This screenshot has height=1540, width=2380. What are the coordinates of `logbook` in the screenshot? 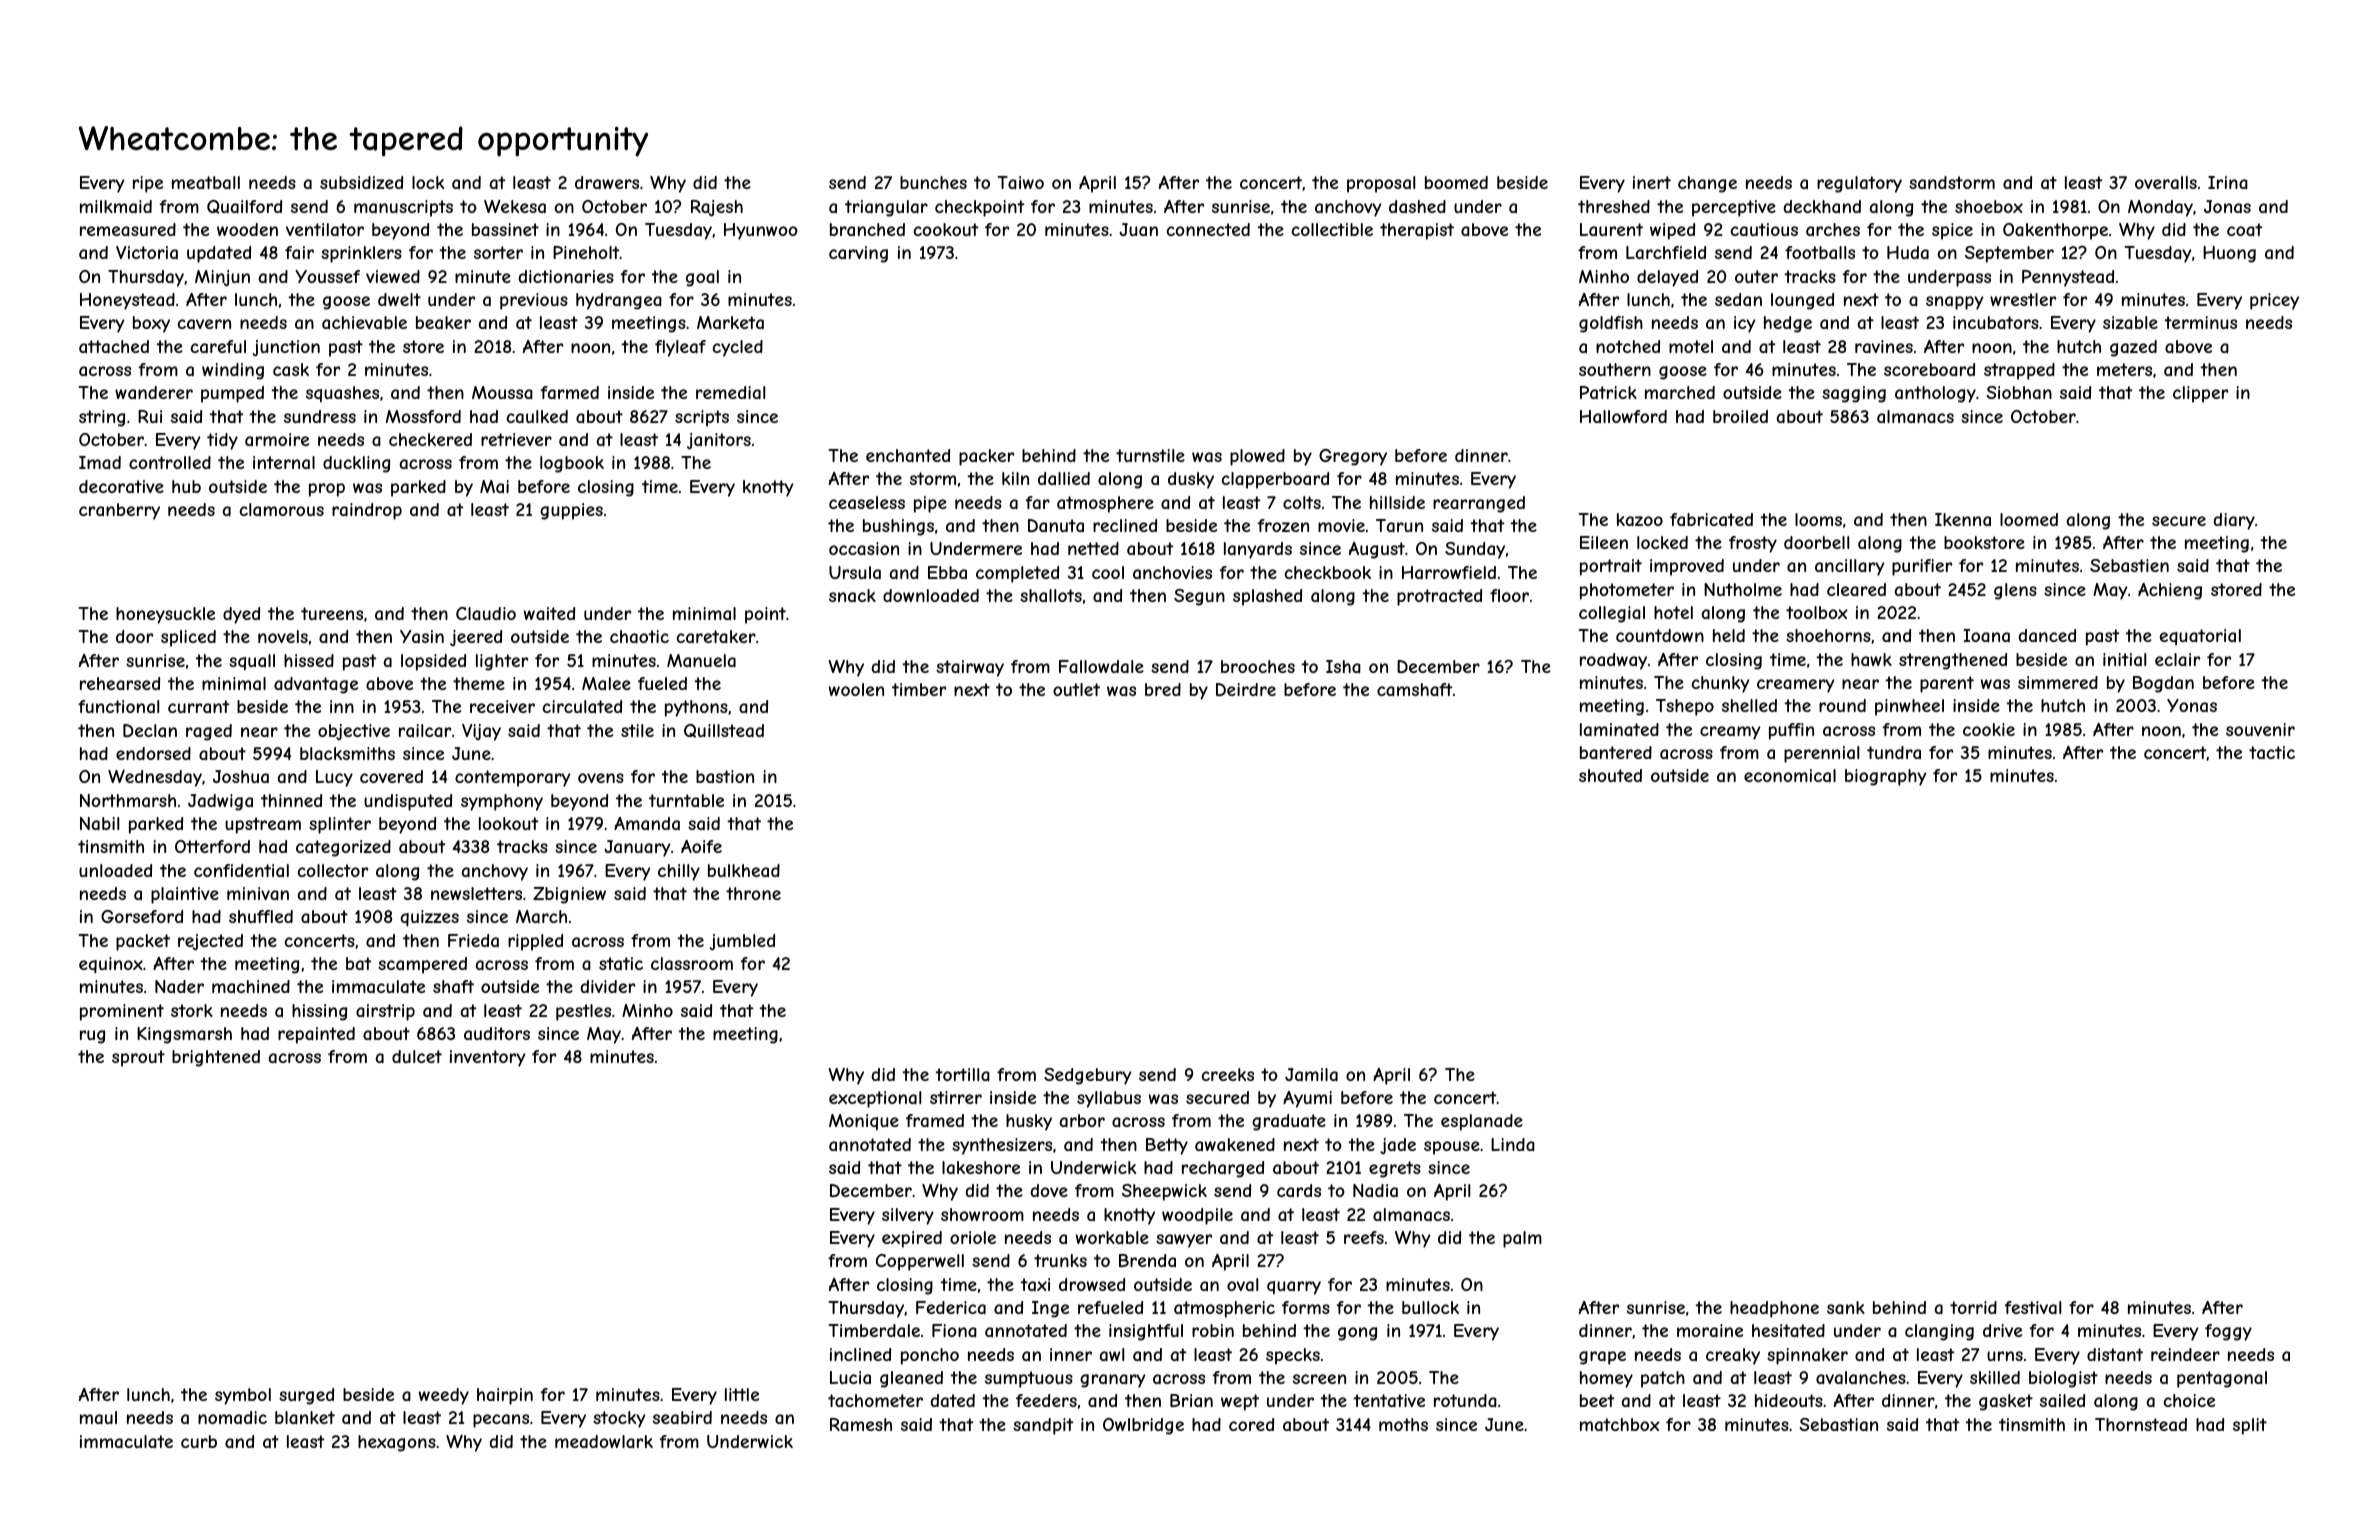 It's located at (572, 464).
